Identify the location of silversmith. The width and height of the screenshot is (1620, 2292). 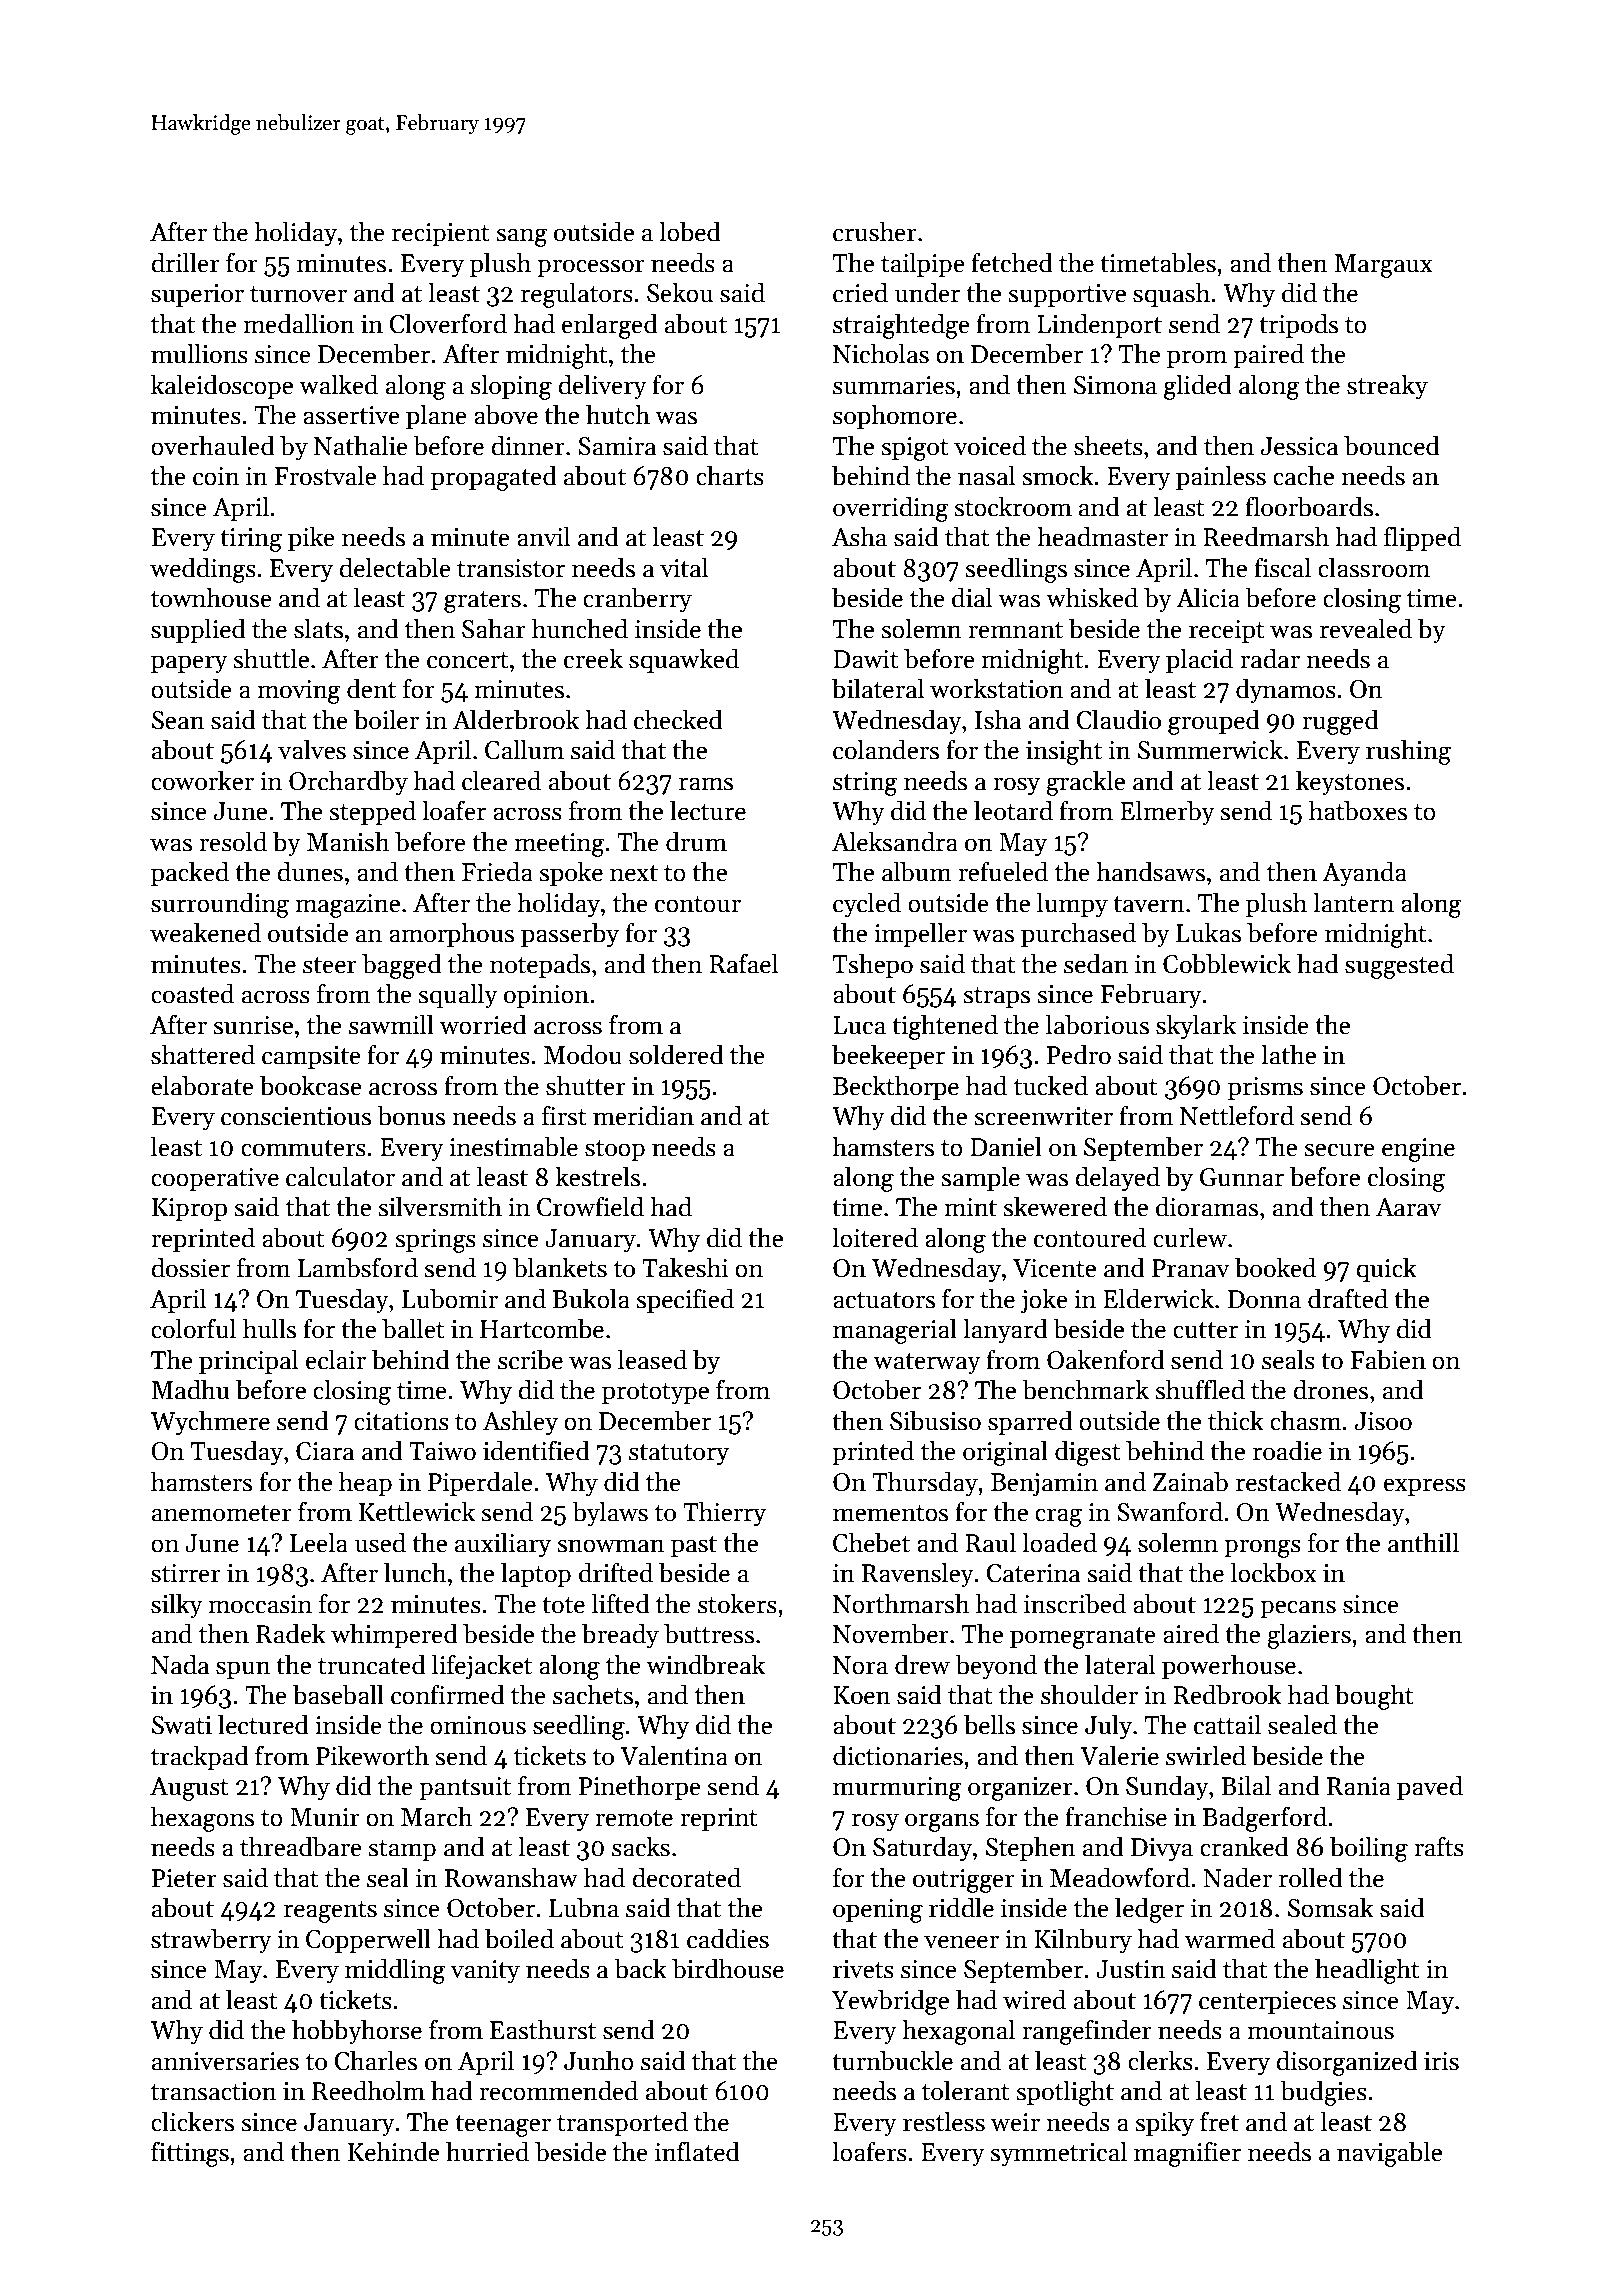
(440, 1206).
